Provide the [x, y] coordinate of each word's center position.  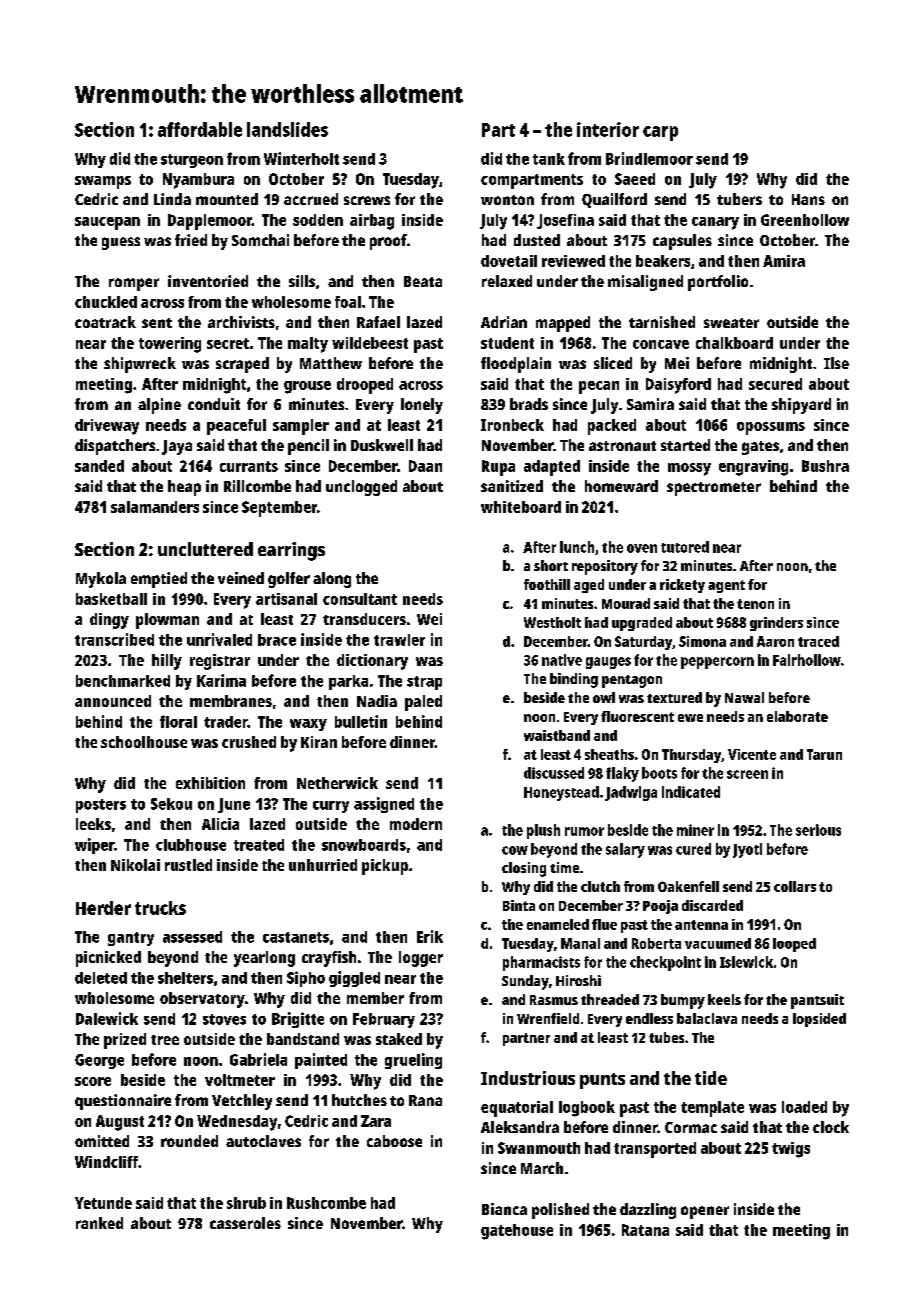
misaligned [645, 283]
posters [101, 806]
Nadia [377, 701]
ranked [99, 1223]
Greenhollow [805, 220]
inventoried [208, 281]
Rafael [378, 322]
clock [831, 1127]
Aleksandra [520, 1127]
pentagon [632, 681]
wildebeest [370, 343]
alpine [159, 406]
